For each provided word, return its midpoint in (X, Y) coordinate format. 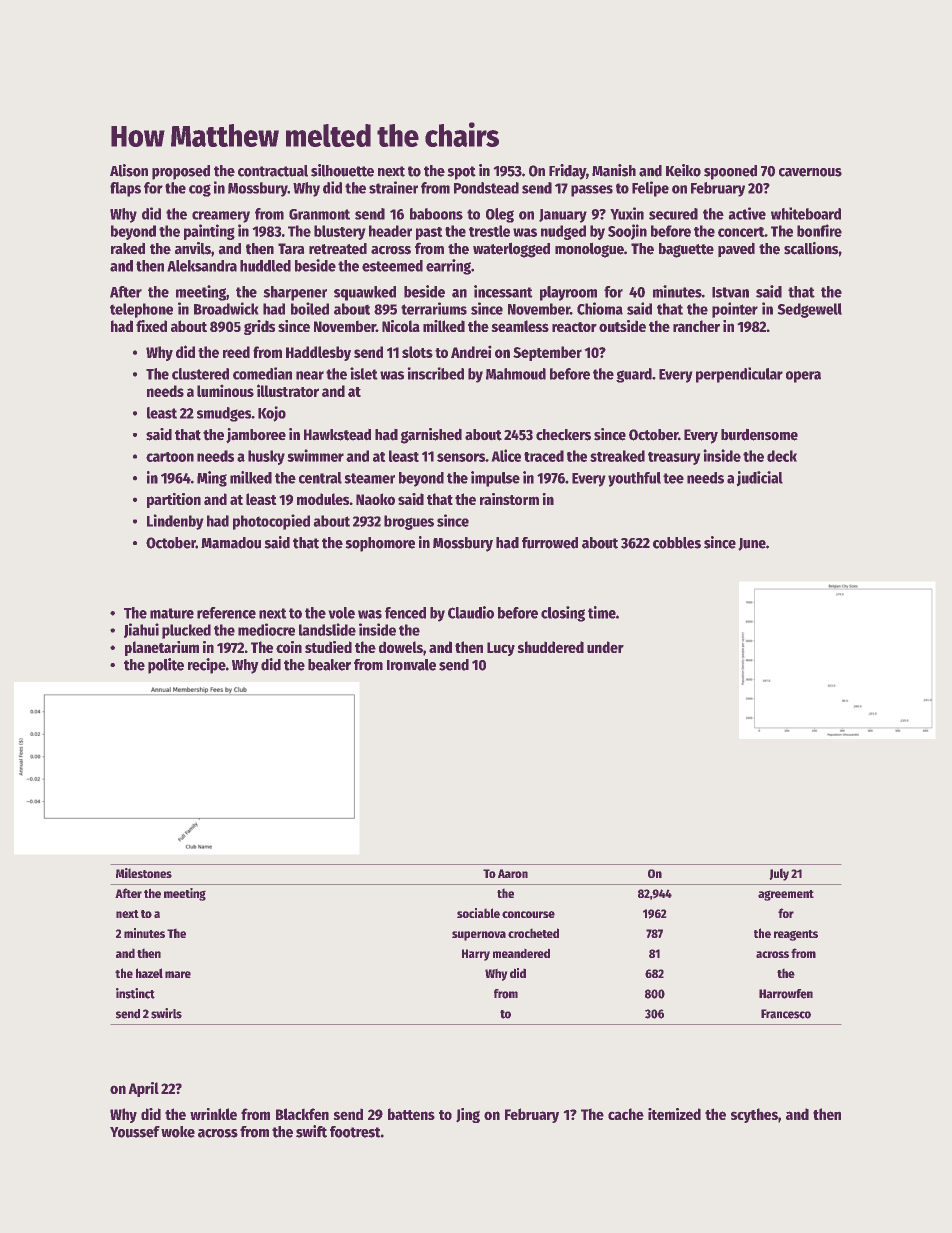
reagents (796, 935)
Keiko (683, 170)
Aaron (513, 873)
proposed (181, 172)
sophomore (380, 544)
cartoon (170, 457)
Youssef (135, 1132)
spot (462, 173)
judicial (760, 478)
